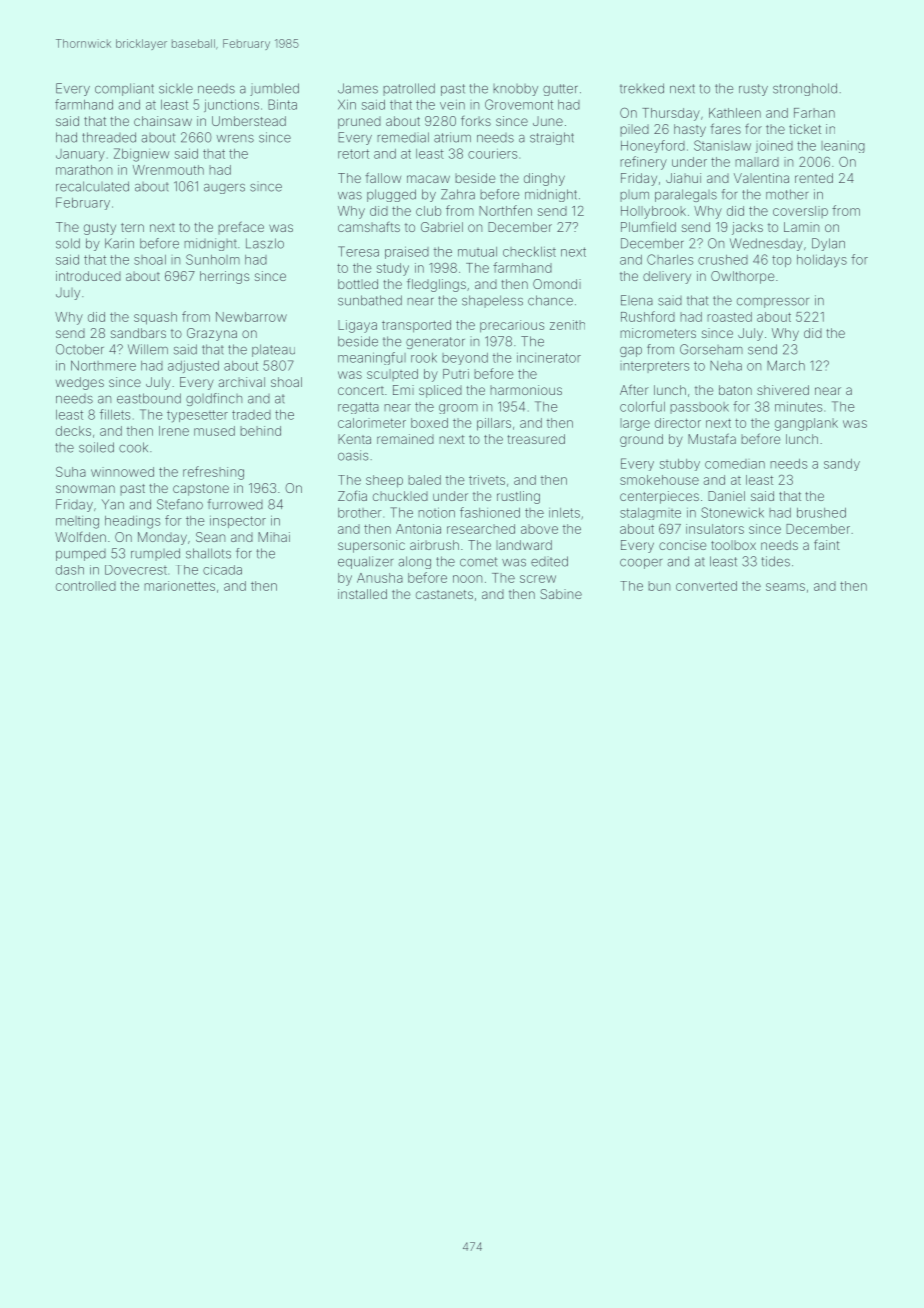 This screenshot has height=1308, width=924. Describe the element at coordinates (773, 302) in the screenshot. I see `compressor` at that location.
